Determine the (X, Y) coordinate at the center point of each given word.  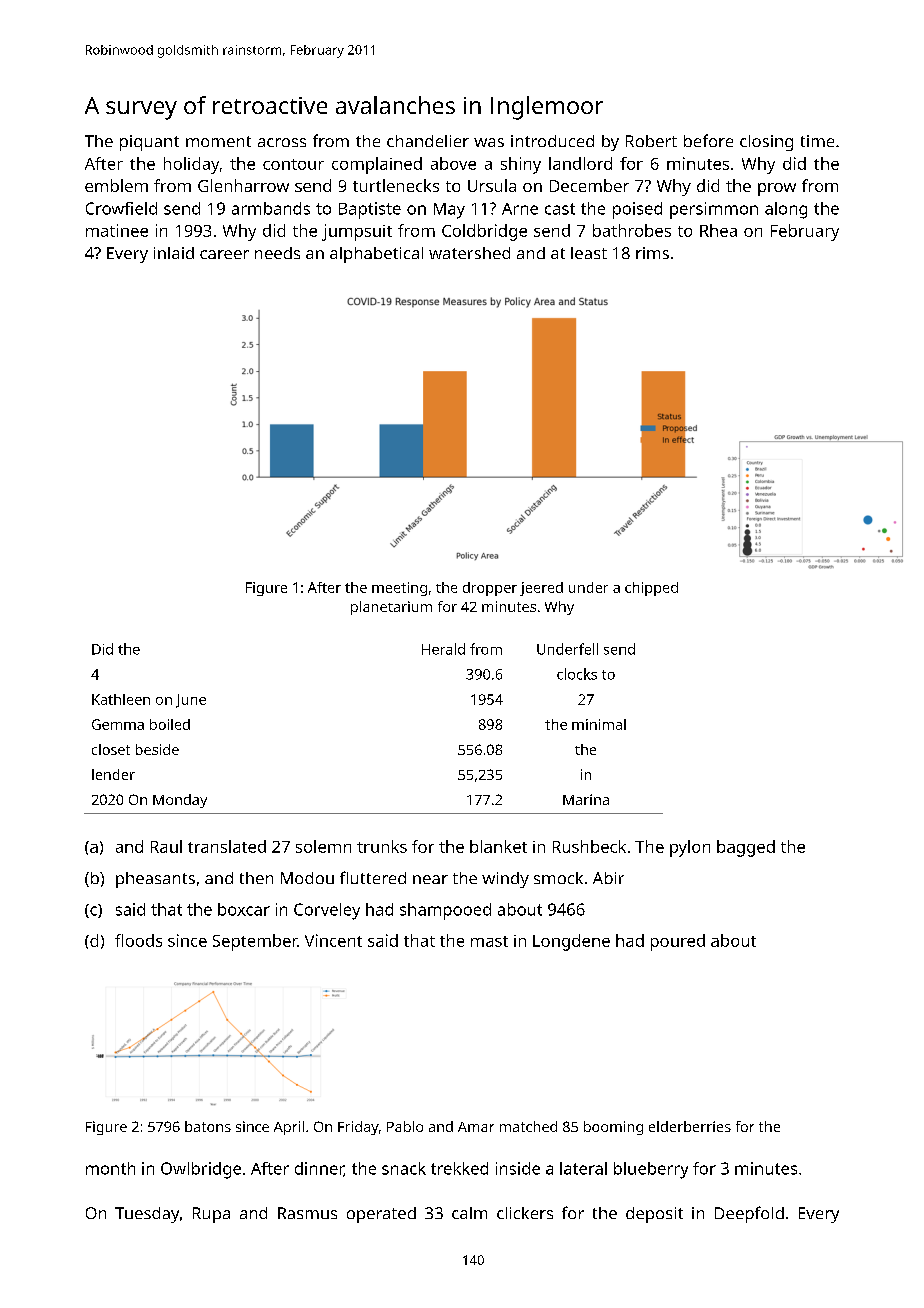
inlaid (174, 253)
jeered (541, 589)
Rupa (211, 1215)
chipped (651, 589)
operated (381, 1215)
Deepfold (749, 1214)
